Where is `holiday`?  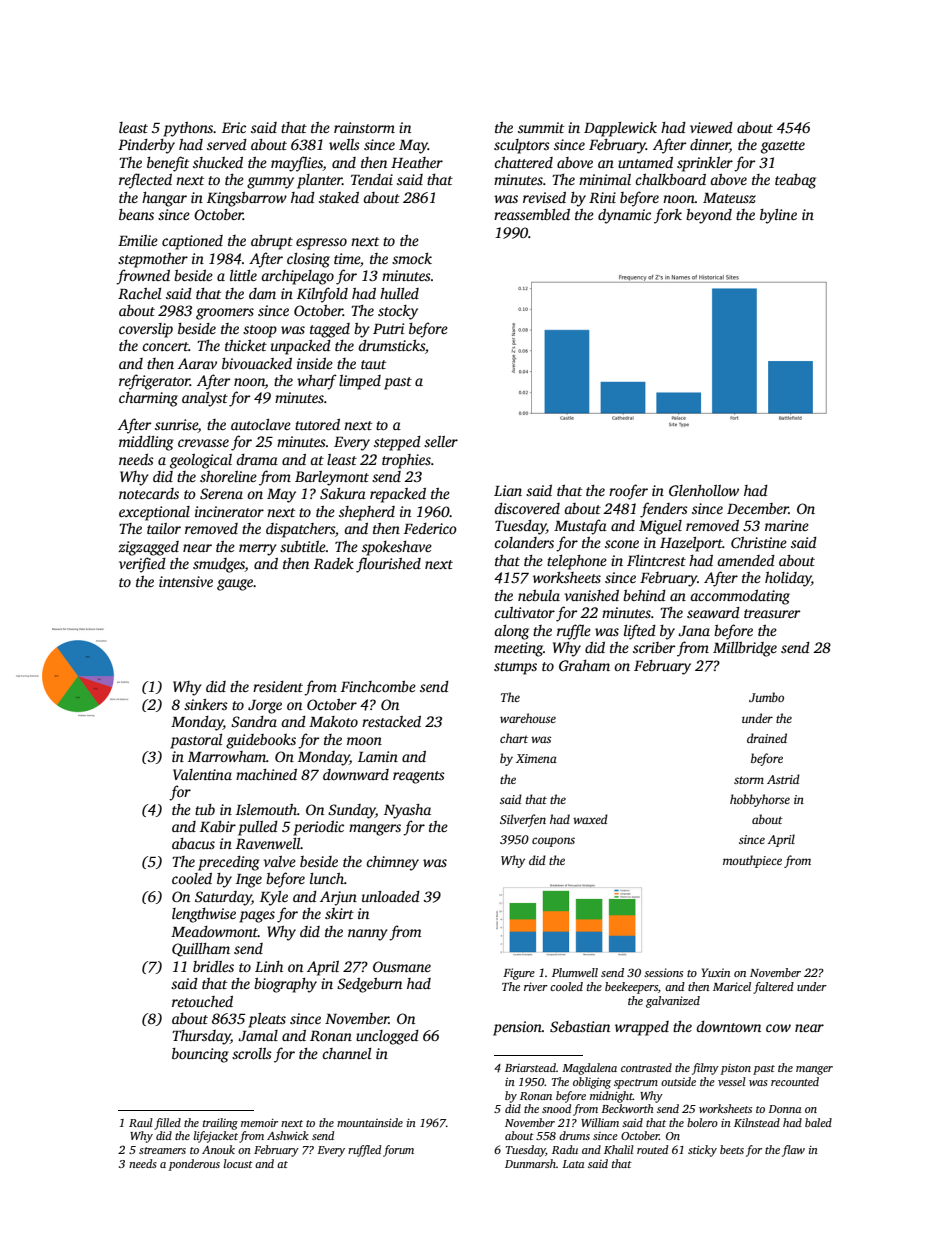
holiday is located at coordinates (788, 579).
